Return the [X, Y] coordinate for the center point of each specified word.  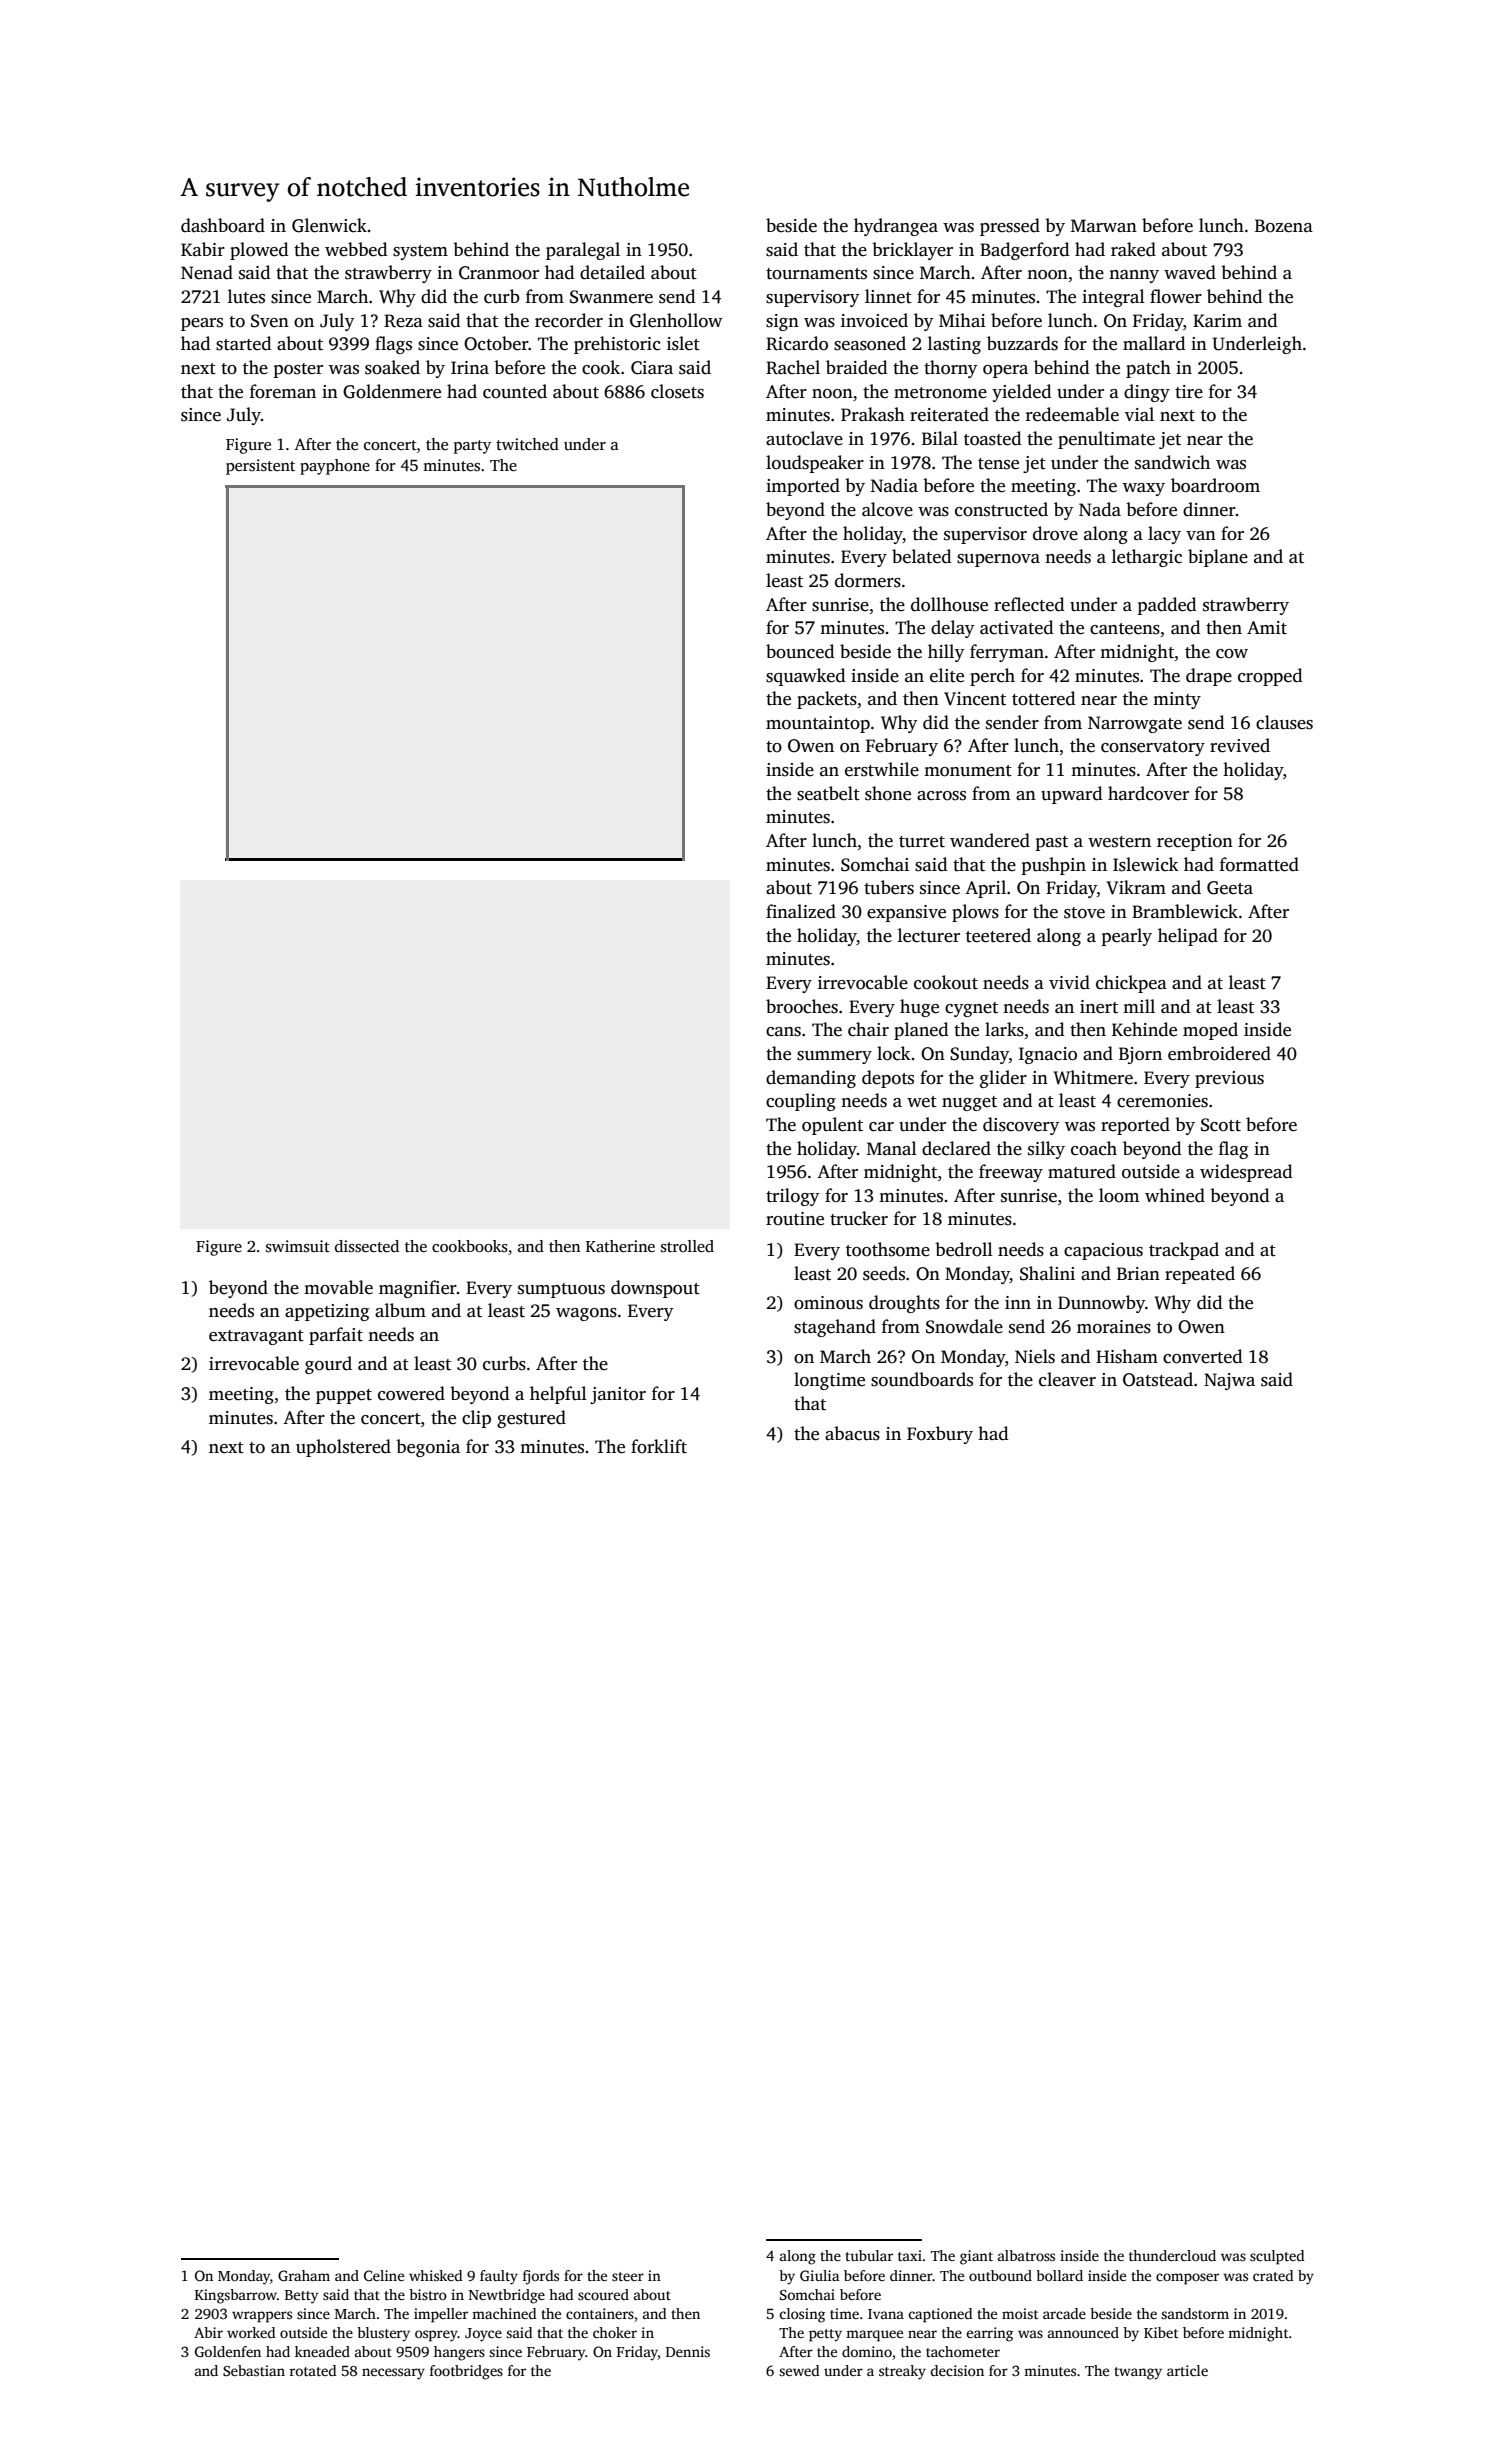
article [1187, 2370]
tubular [869, 2255]
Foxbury [940, 1435]
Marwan [1104, 225]
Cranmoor [499, 273]
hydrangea [896, 227]
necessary [393, 2374]
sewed [799, 2370]
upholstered [343, 1448]
